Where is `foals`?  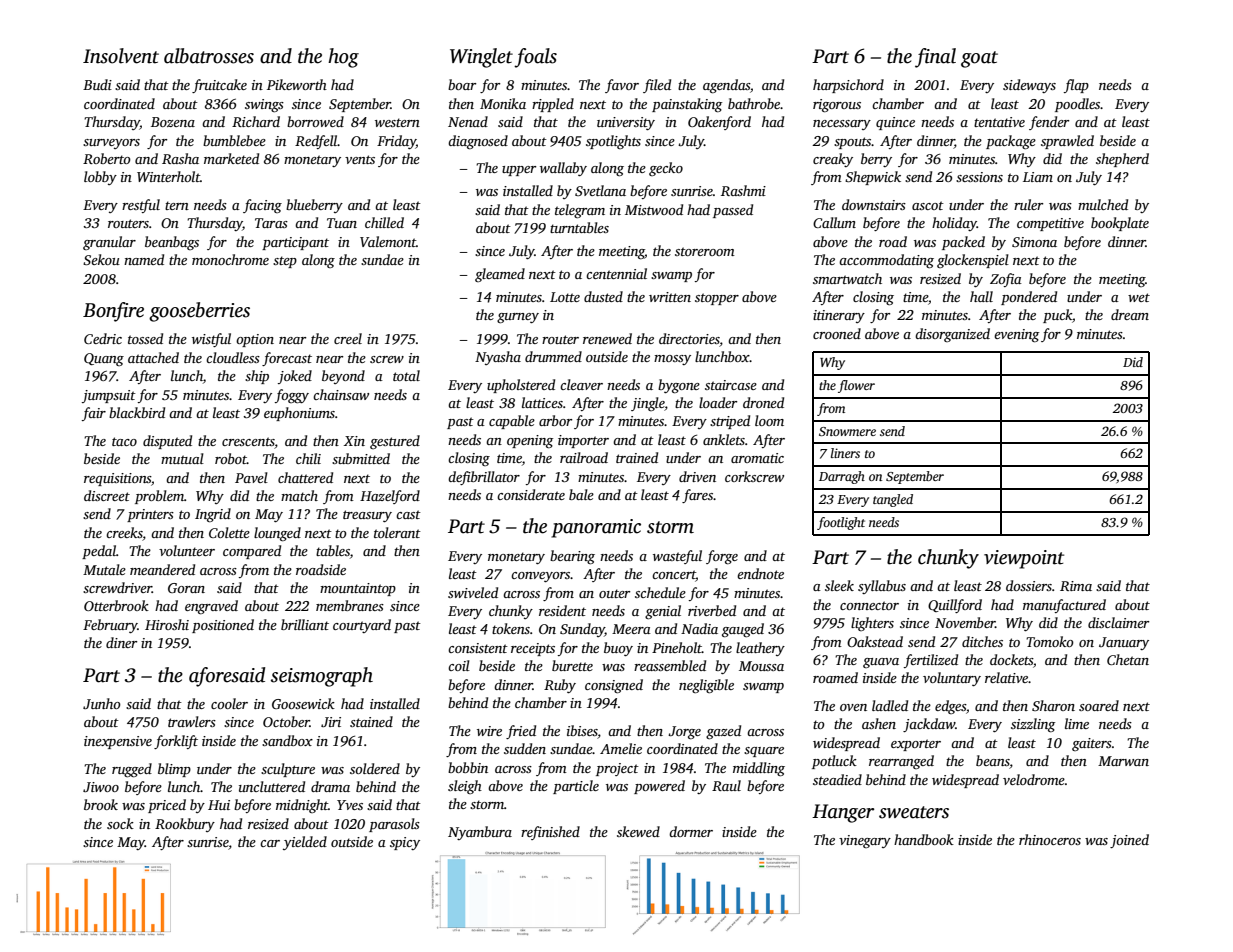
foals is located at coordinates (535, 58).
